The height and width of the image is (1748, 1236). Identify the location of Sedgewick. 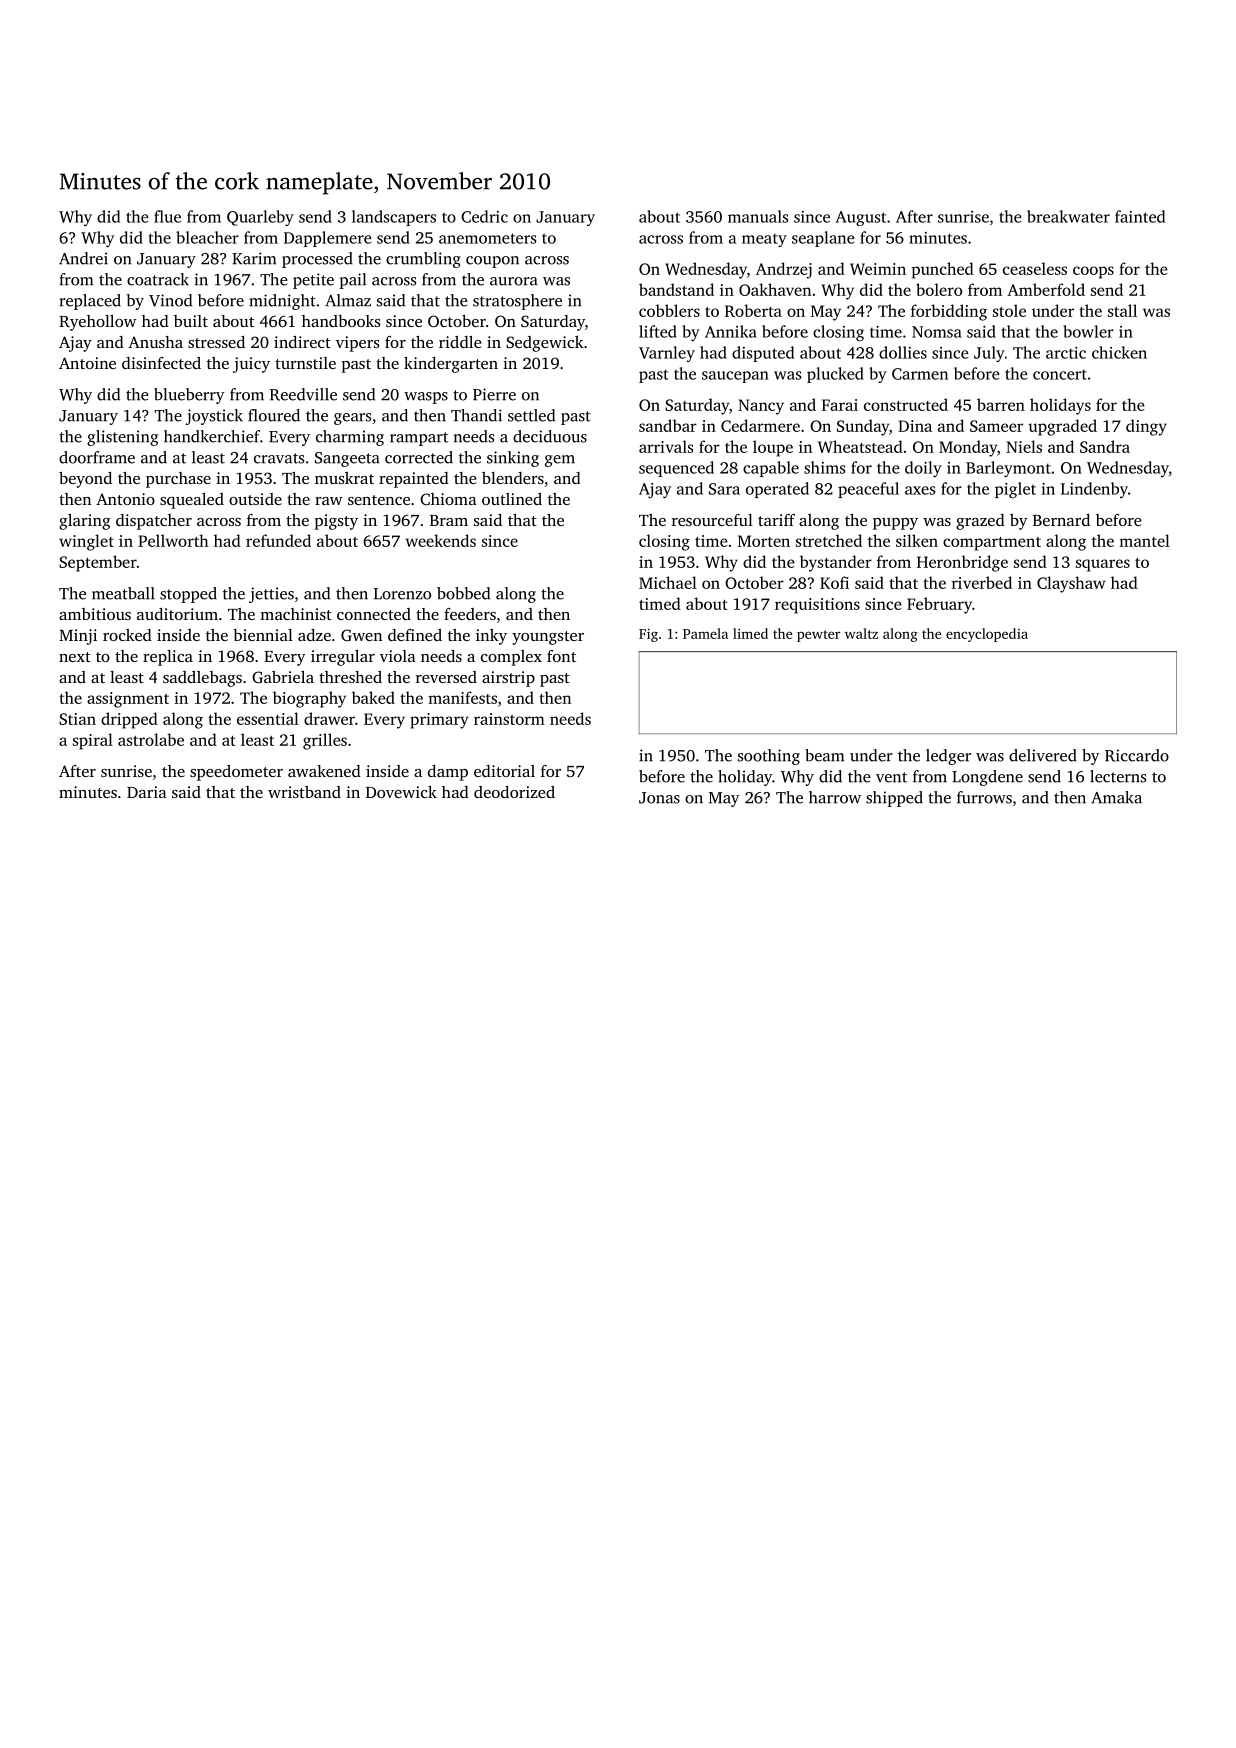
(545, 344).
